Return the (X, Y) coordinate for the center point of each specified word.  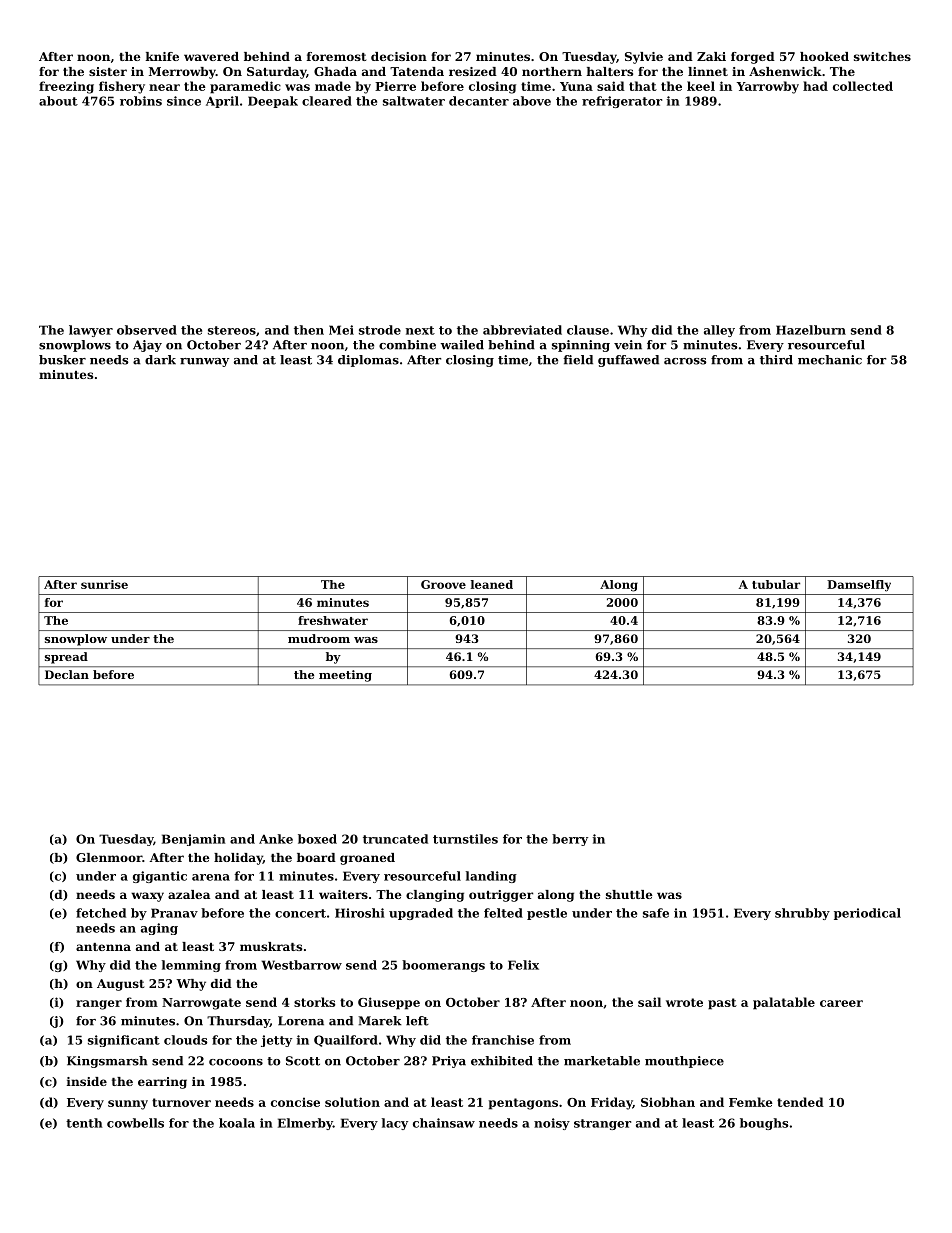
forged (753, 58)
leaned (492, 584)
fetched (101, 913)
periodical (867, 914)
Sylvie (644, 58)
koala (237, 1123)
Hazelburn (811, 330)
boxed (317, 839)
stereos (232, 330)
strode (380, 330)
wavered (211, 56)
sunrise (104, 584)
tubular (776, 584)
